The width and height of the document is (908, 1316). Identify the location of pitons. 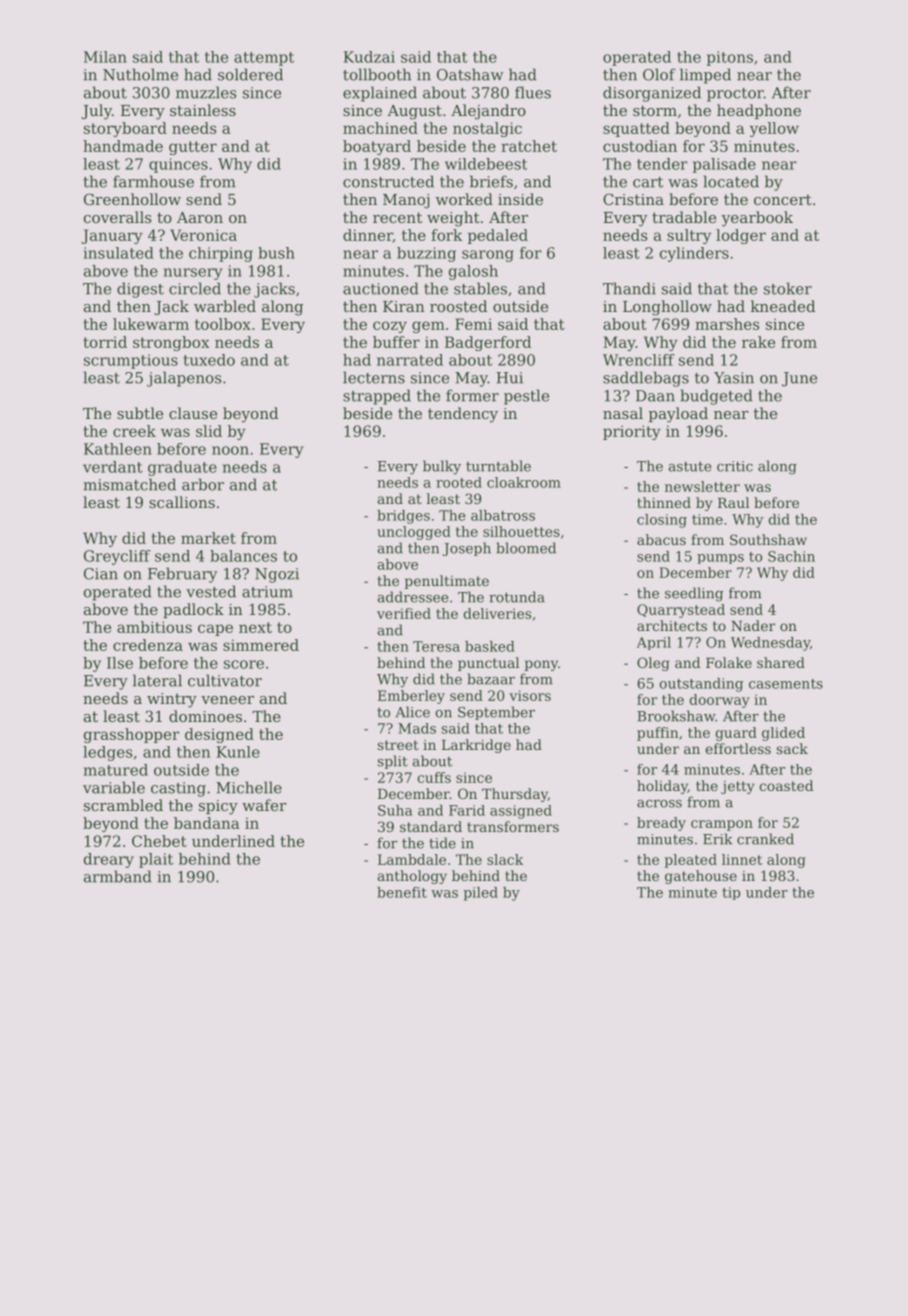
(730, 58).
